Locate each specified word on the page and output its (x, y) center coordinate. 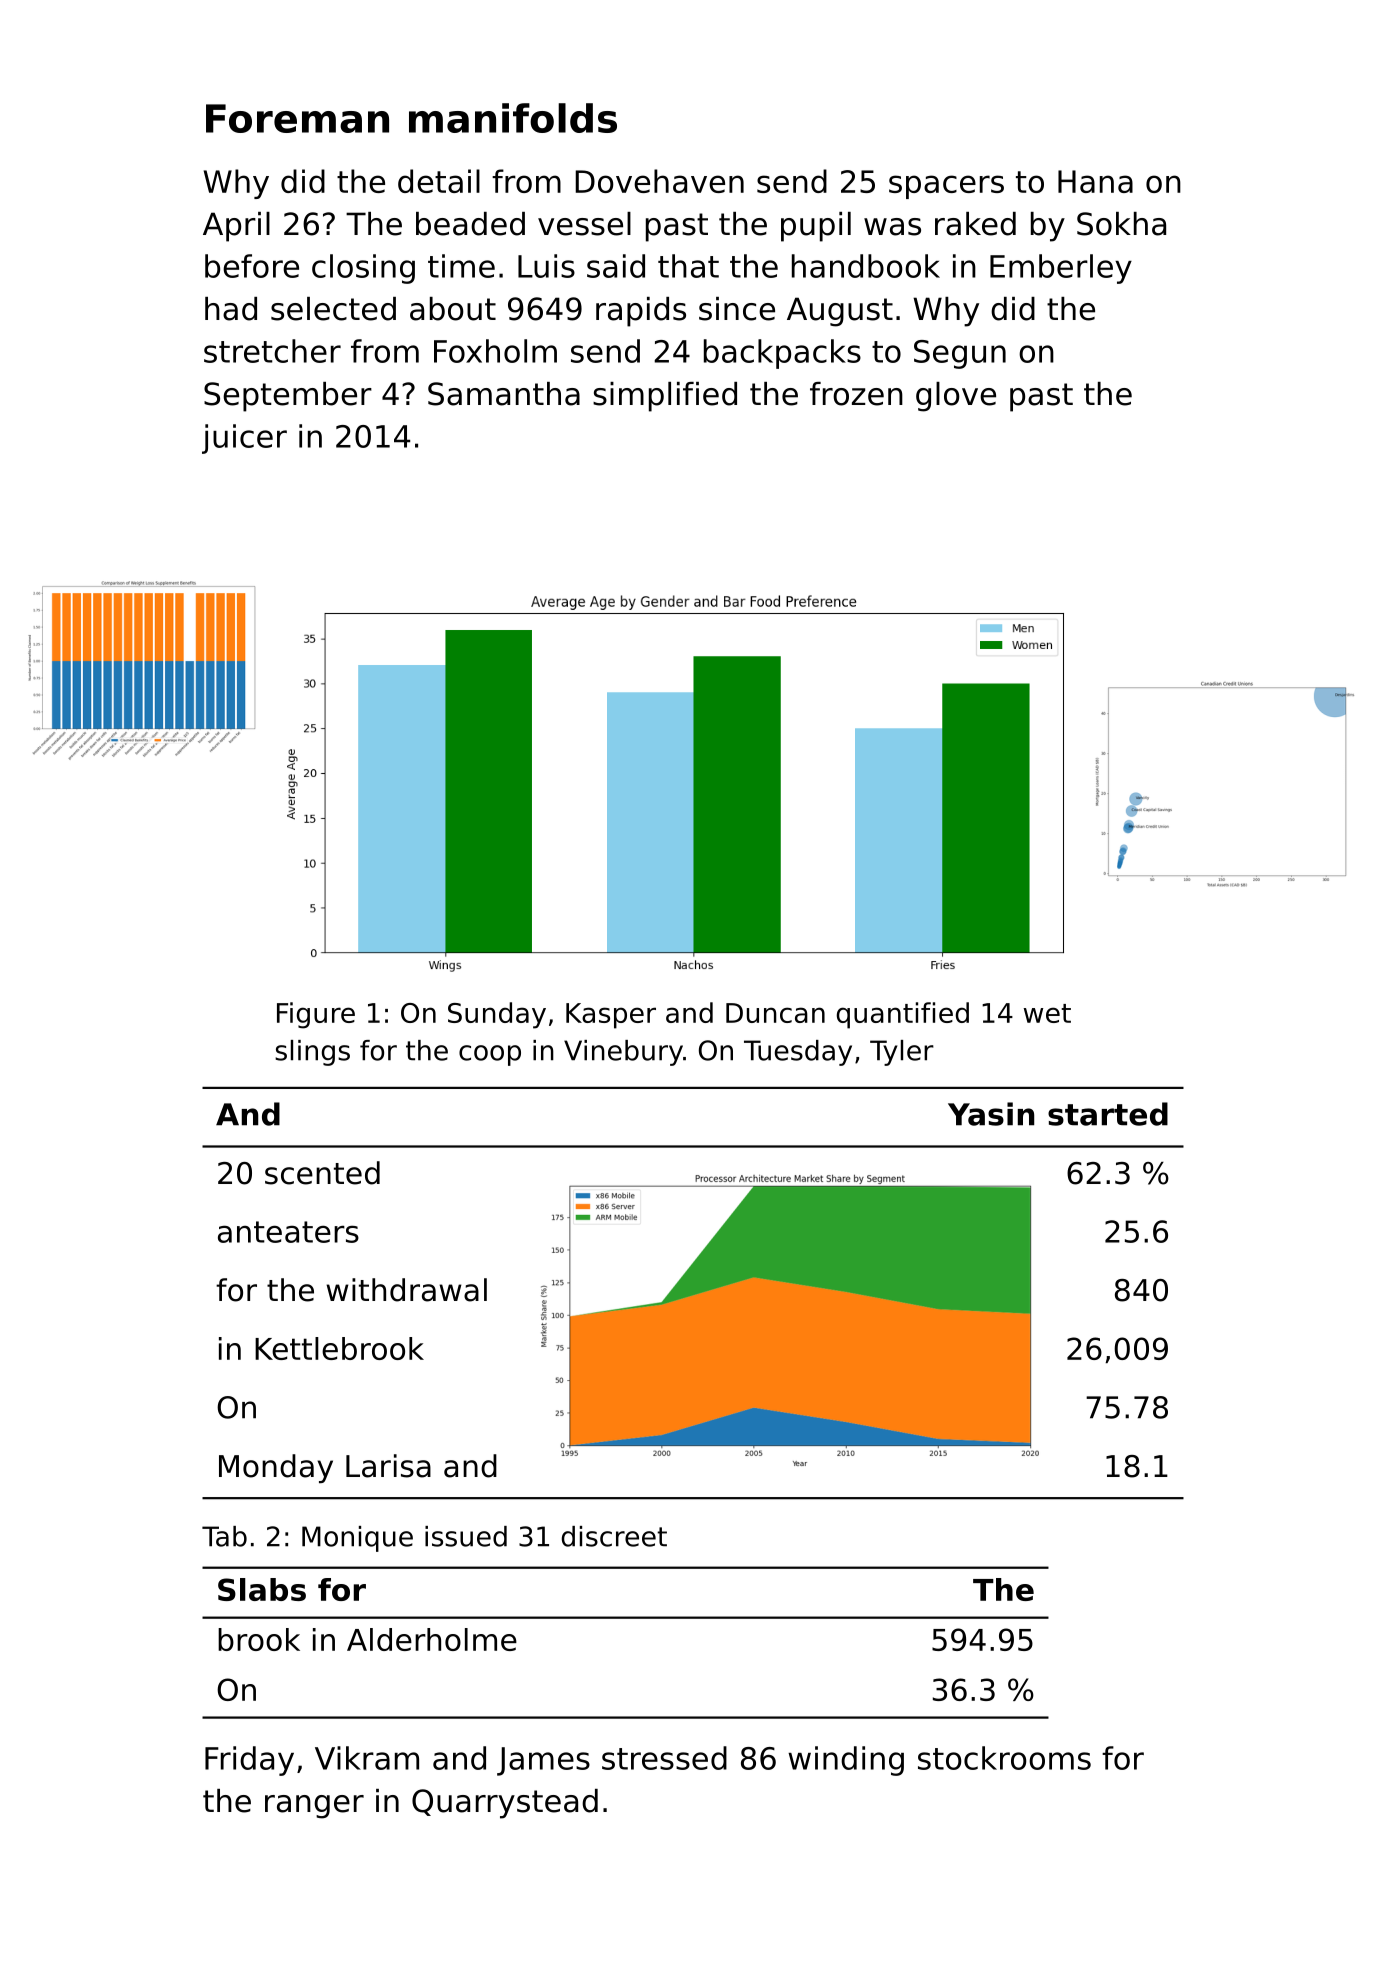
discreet (614, 1536)
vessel (584, 224)
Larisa (388, 1466)
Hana (1095, 181)
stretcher (272, 351)
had (231, 309)
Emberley (1061, 269)
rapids (641, 312)
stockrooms (1004, 1758)
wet (1047, 1013)
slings (312, 1053)
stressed (664, 1758)
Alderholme (432, 1639)
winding (846, 1761)
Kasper (611, 1016)
